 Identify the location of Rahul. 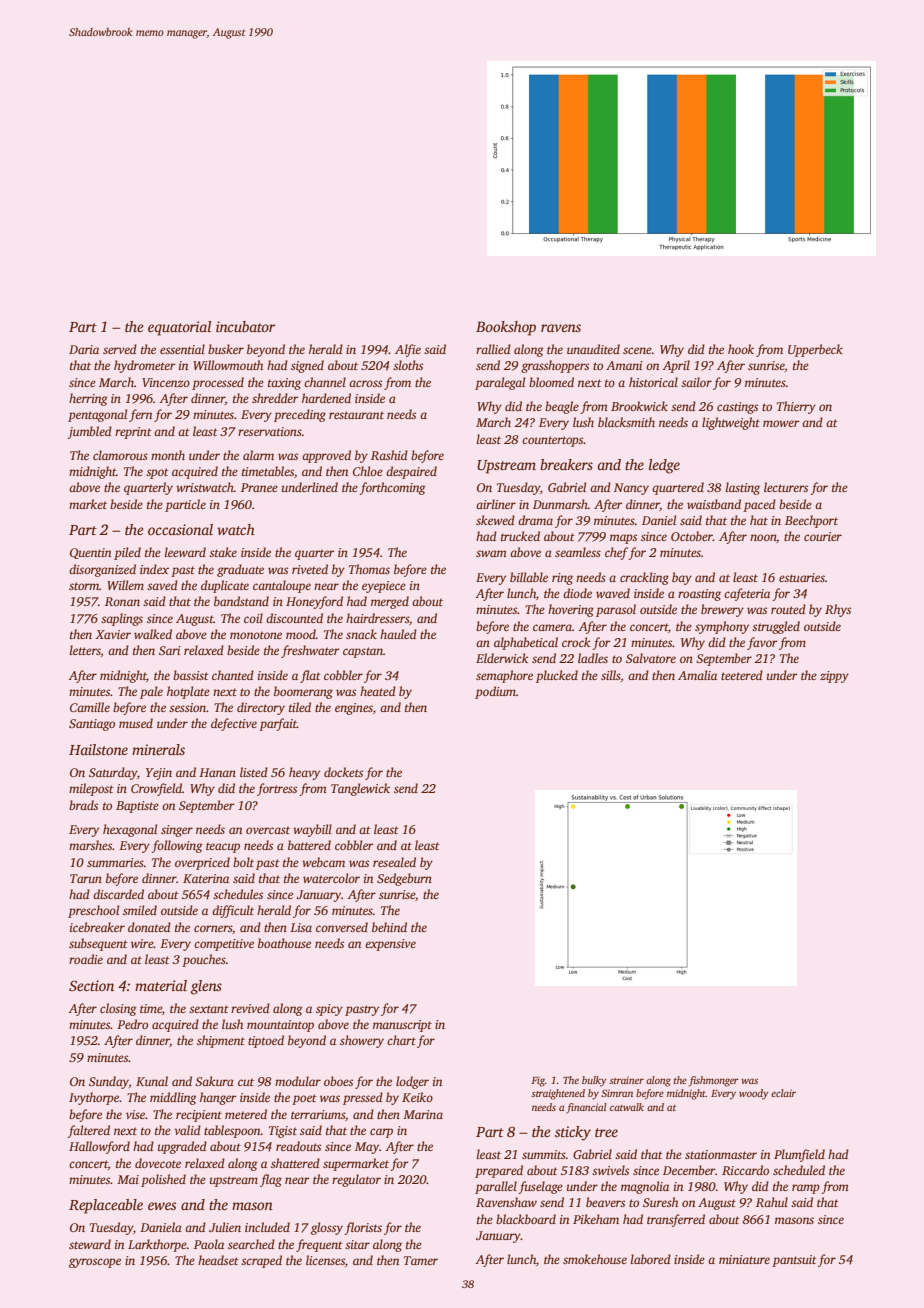
(772, 1202).
